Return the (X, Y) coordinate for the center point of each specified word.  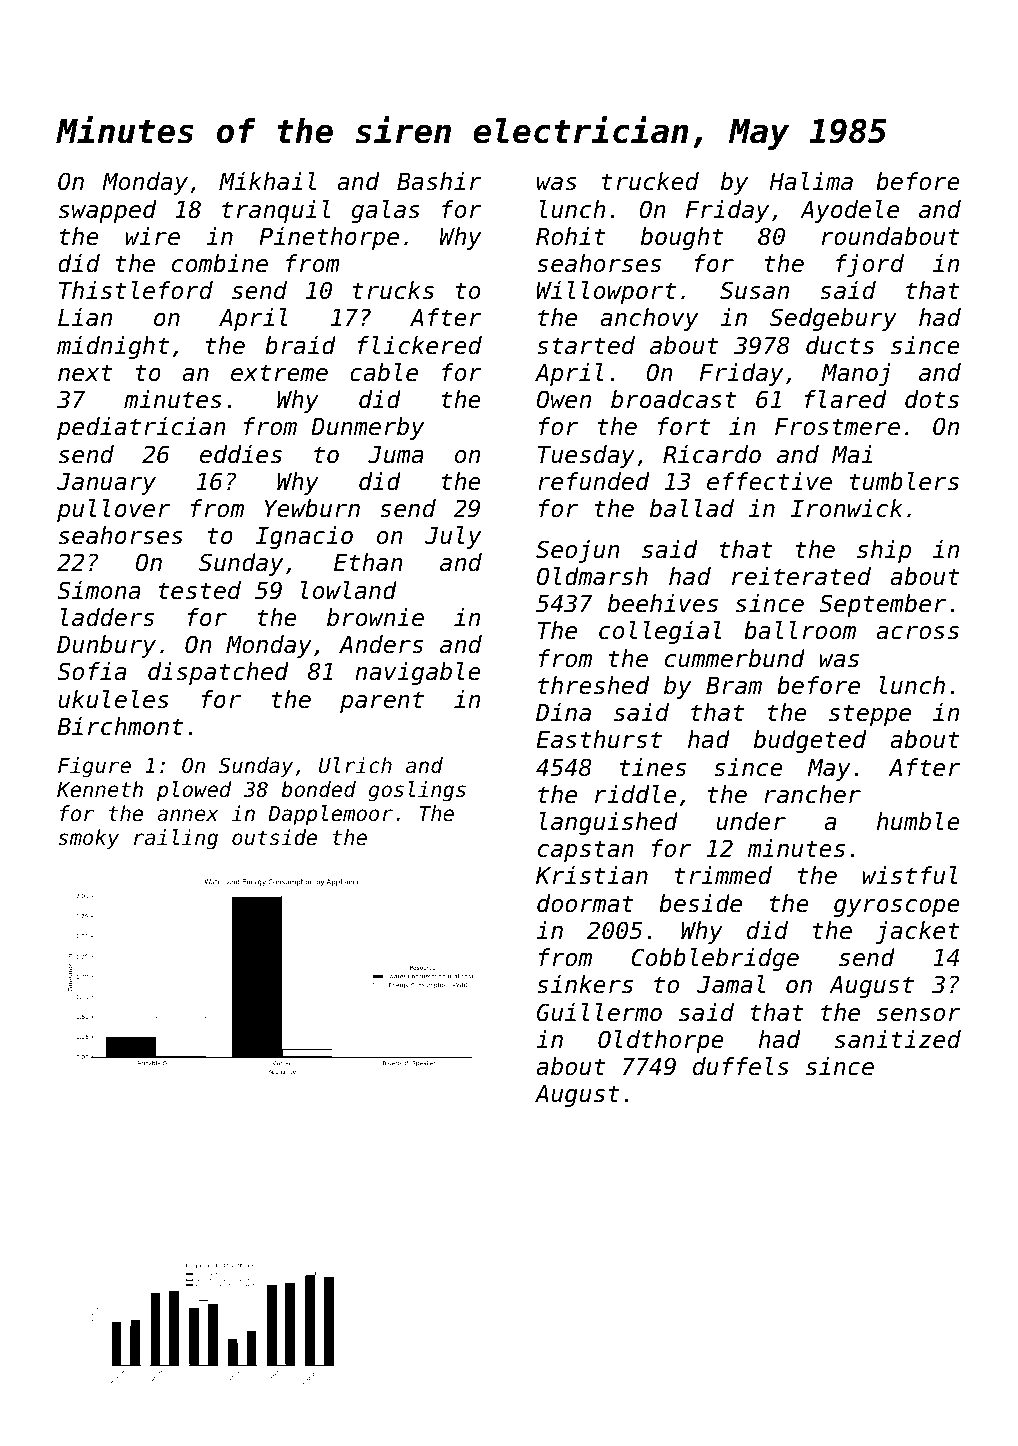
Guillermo (599, 1012)
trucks (393, 290)
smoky (88, 839)
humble (918, 821)
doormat (585, 903)
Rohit (570, 236)
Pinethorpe (329, 238)
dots (932, 399)
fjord (870, 265)
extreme (279, 373)
